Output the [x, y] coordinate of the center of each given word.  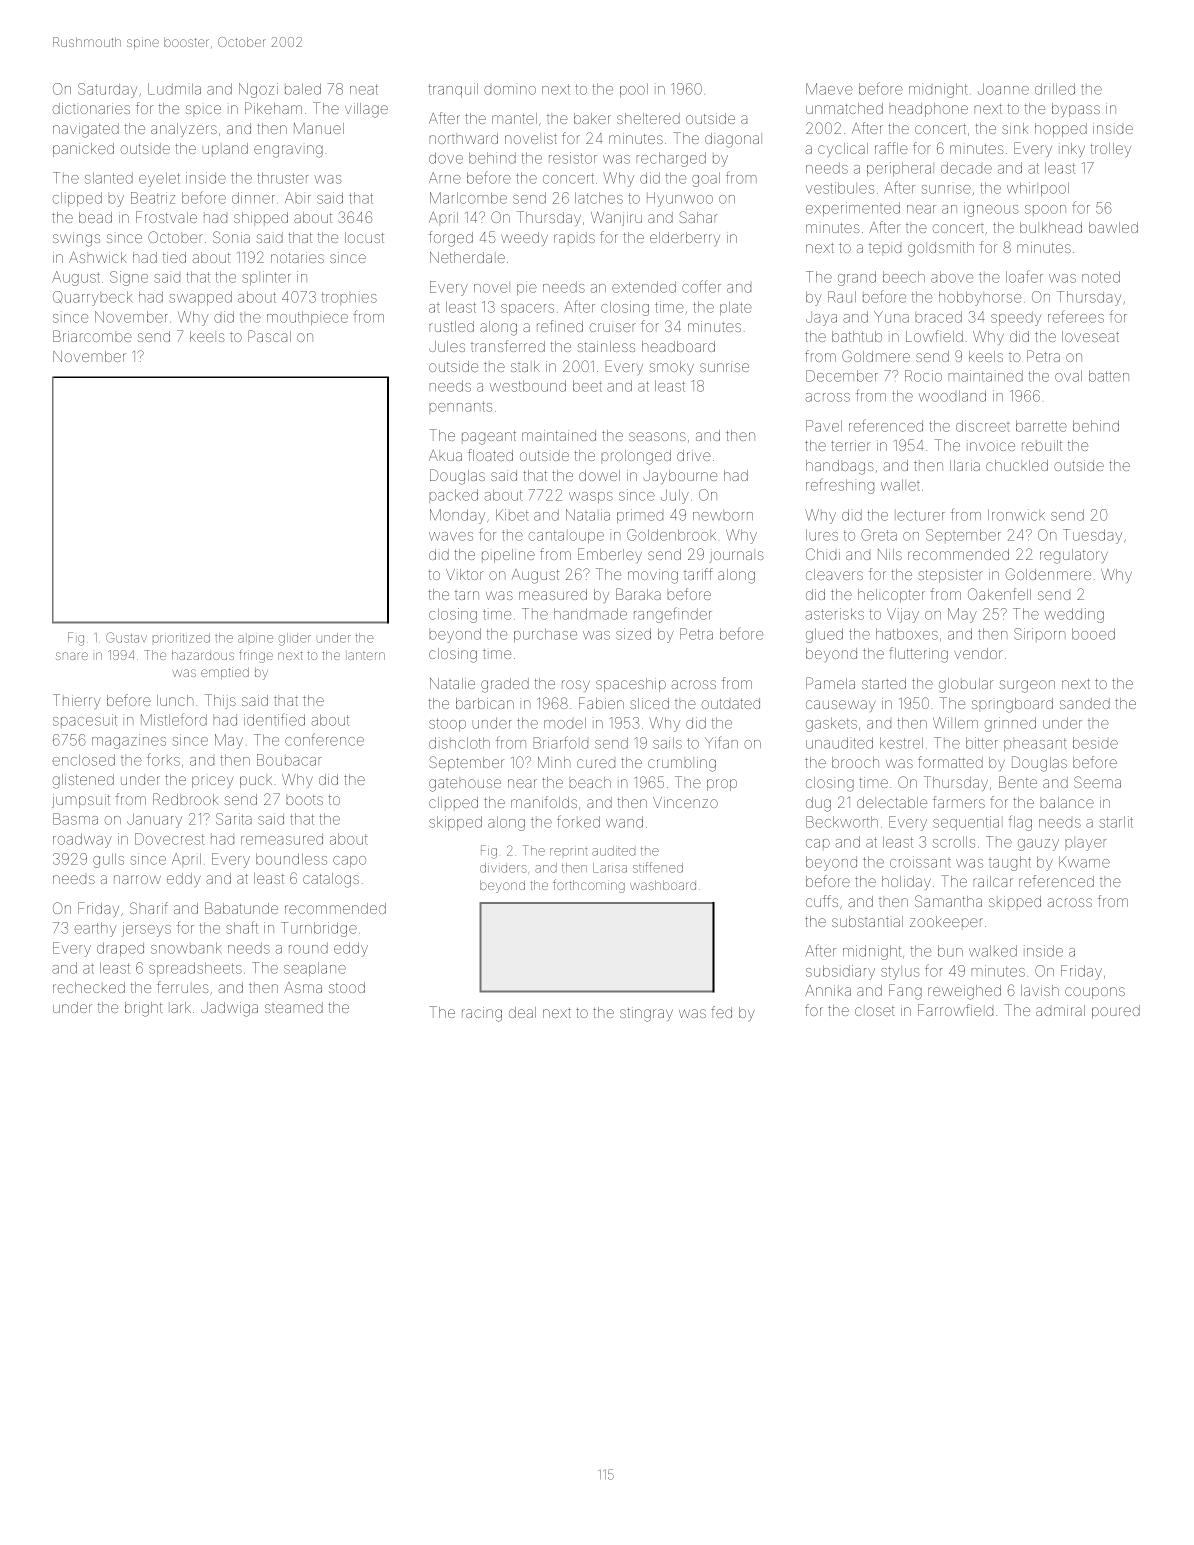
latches [599, 198]
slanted [109, 178]
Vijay [903, 615]
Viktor [465, 574]
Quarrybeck [92, 298]
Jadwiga [229, 1009]
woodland [952, 396]
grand [857, 278]
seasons [657, 436]
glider [295, 639]
